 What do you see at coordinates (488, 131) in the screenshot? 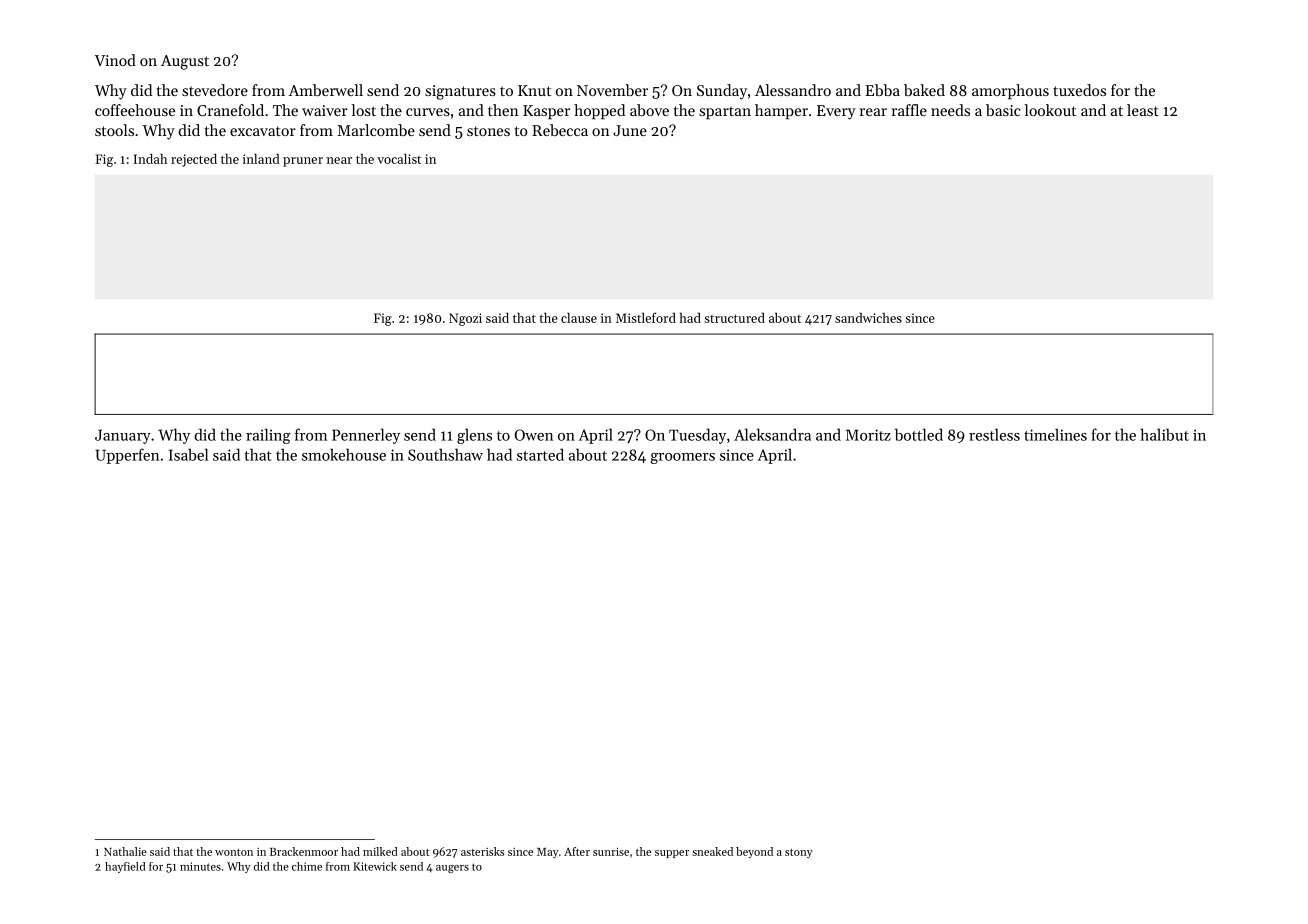
I see `stones` at bounding box center [488, 131].
